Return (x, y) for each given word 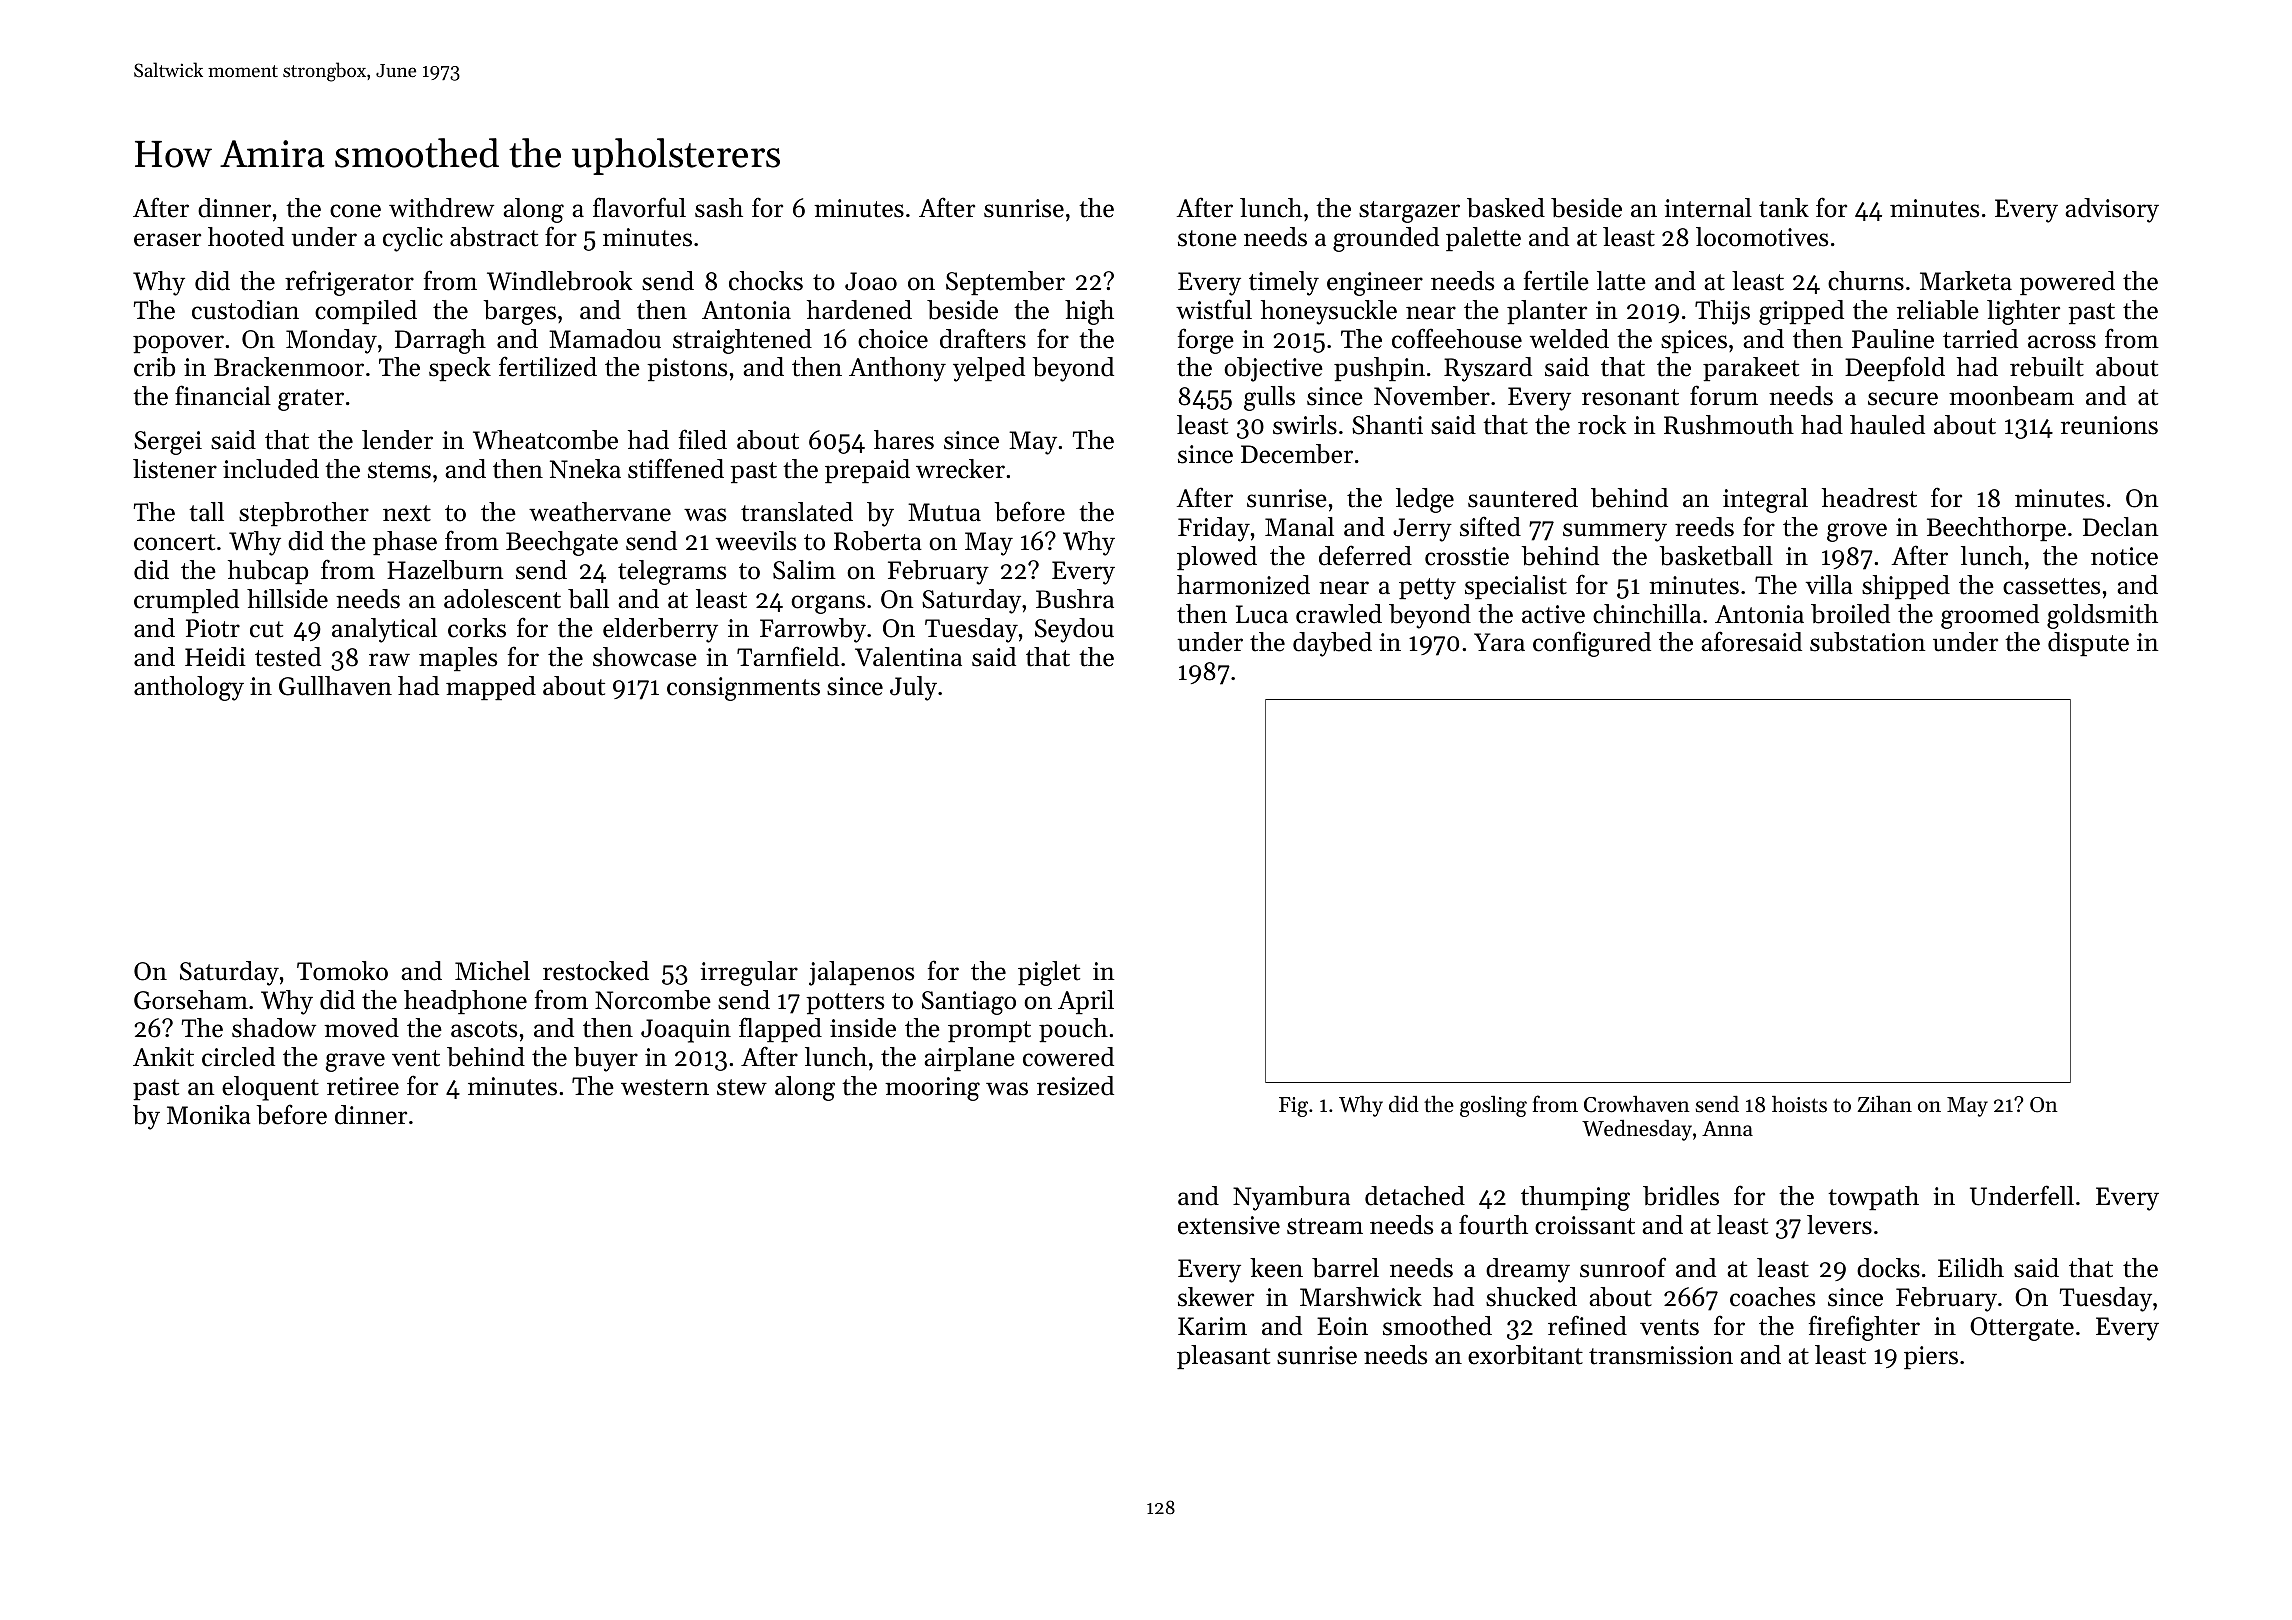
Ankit (163, 1057)
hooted (246, 237)
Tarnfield (788, 656)
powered (2067, 283)
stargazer (1409, 212)
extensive (1229, 1225)
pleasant (1223, 1357)
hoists (1799, 1104)
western (665, 1087)
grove (1857, 532)
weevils (756, 541)
